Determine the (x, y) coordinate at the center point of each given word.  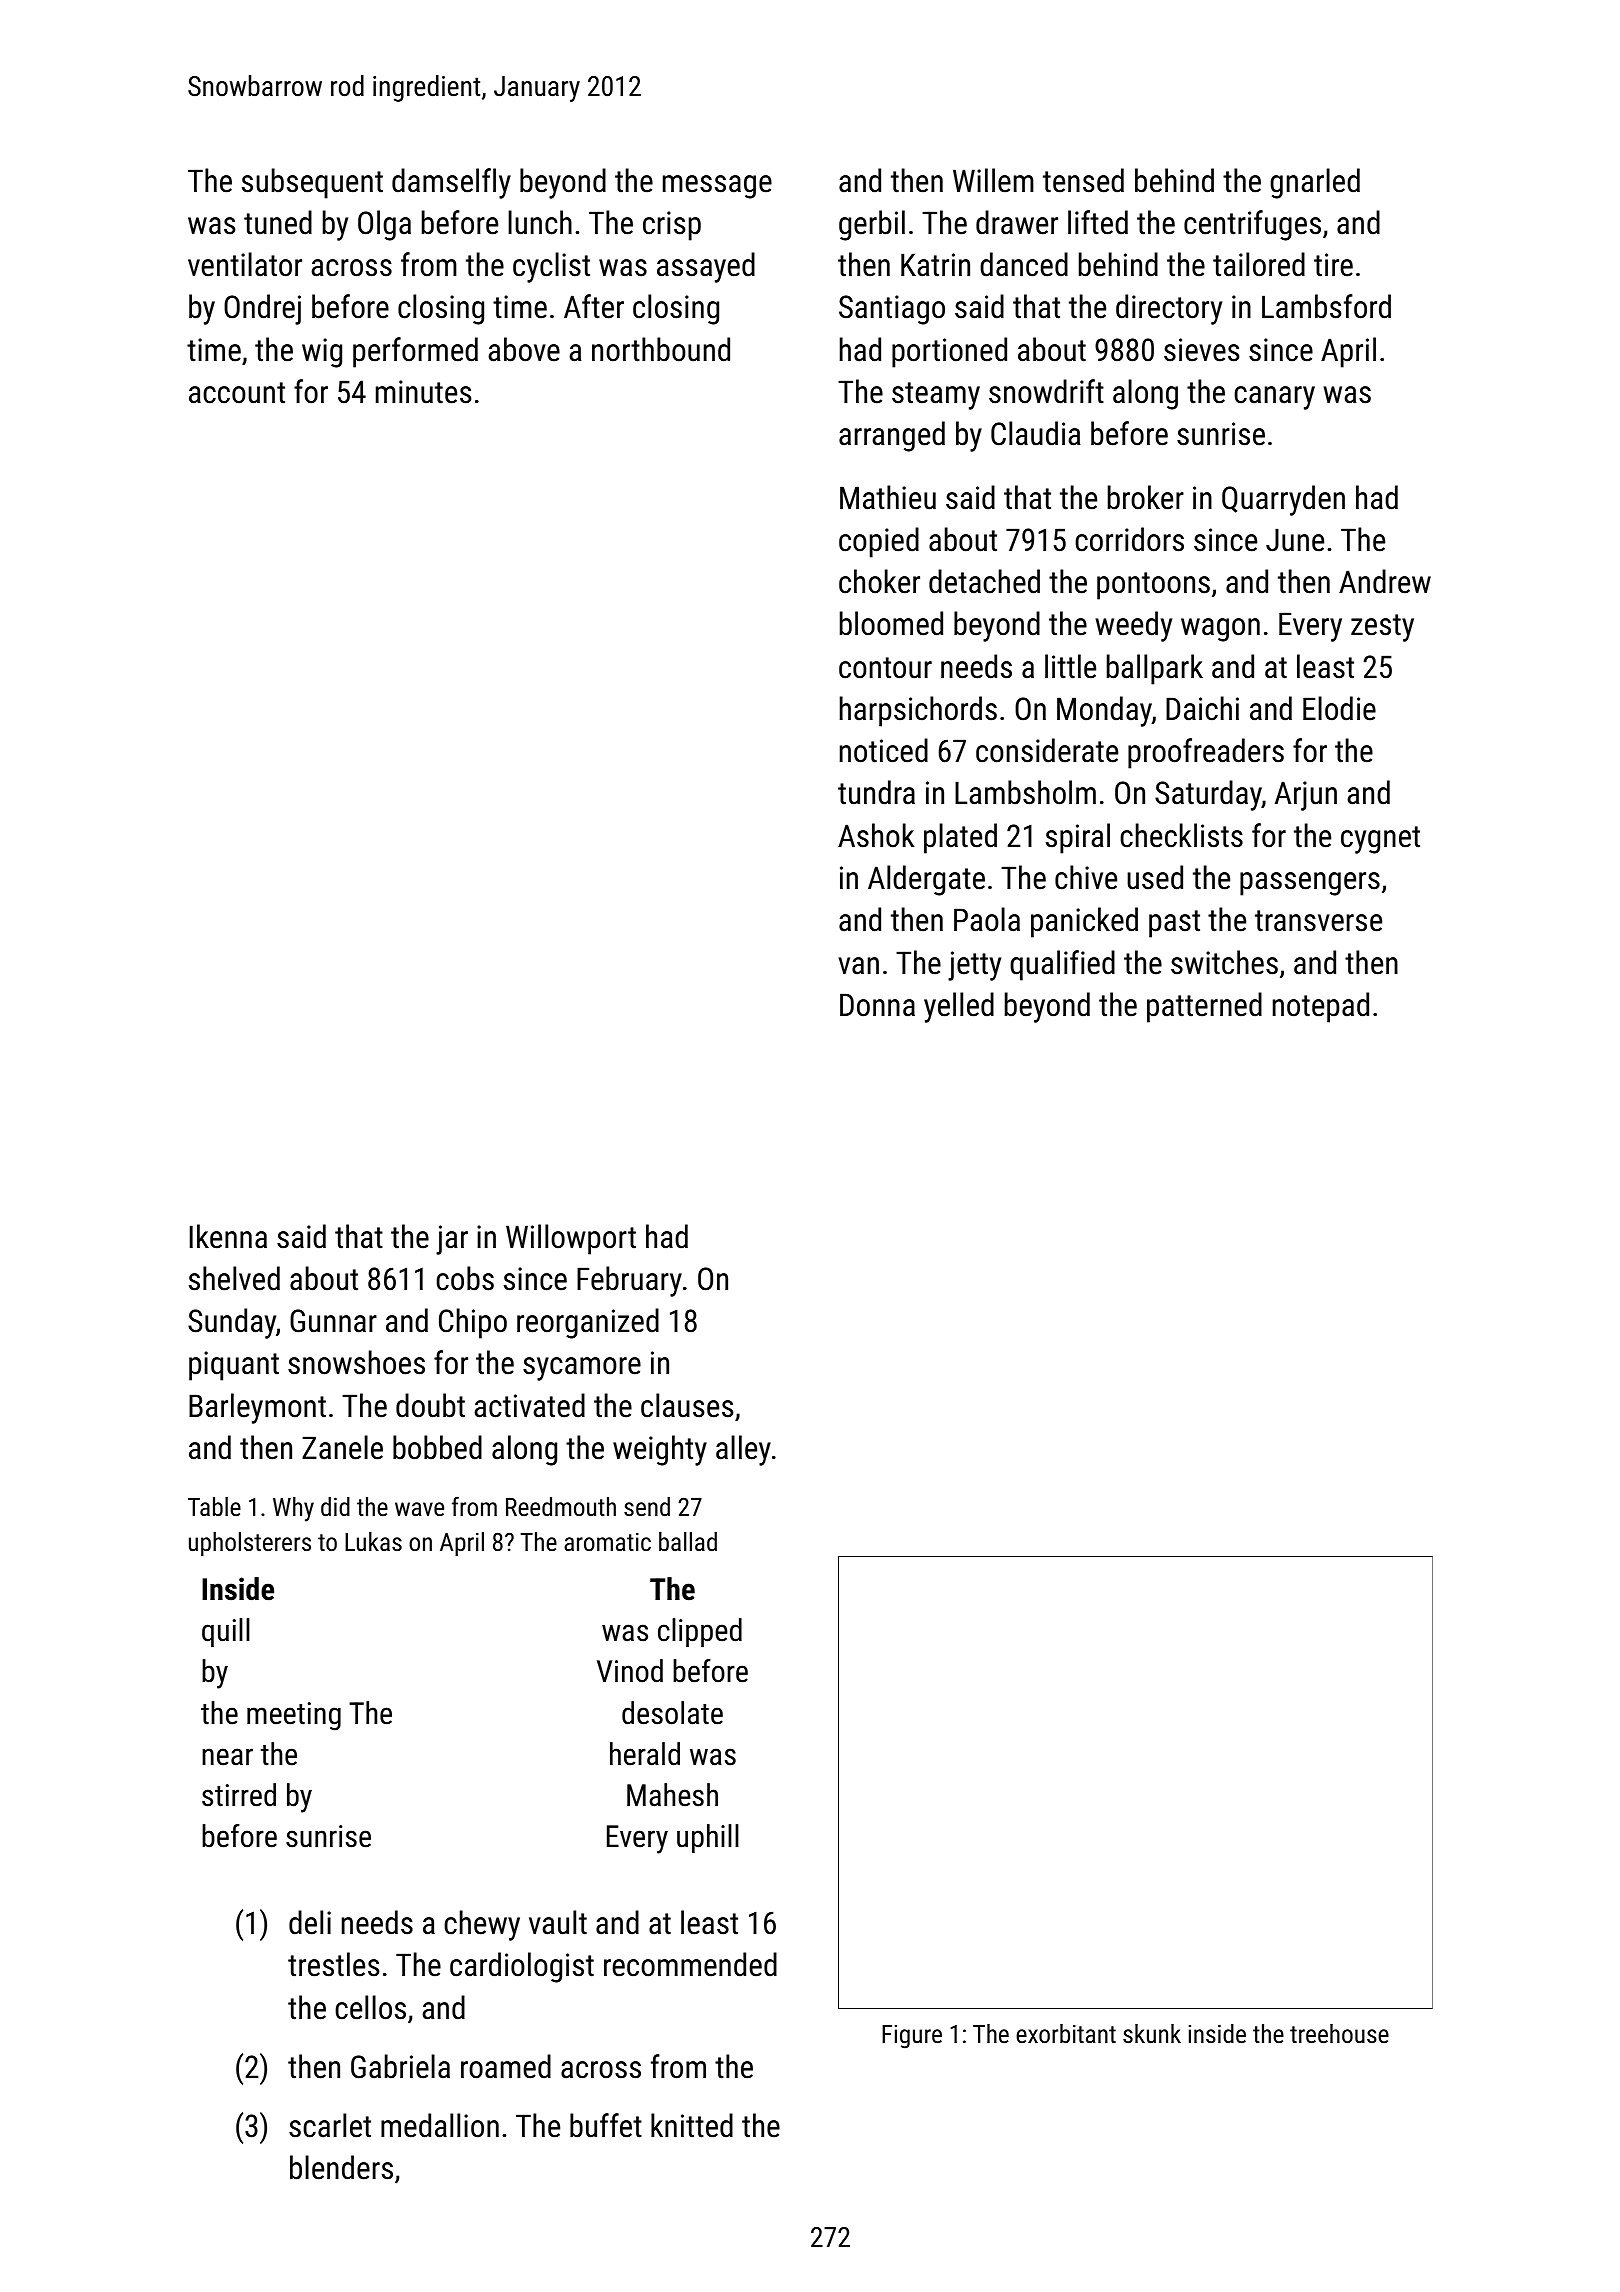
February (629, 1281)
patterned (1204, 1007)
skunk (1152, 2033)
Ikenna (228, 1236)
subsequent (312, 183)
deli (310, 1922)
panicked (1084, 922)
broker (1146, 497)
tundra (876, 792)
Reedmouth (561, 1506)
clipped (700, 1632)
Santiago (892, 310)
